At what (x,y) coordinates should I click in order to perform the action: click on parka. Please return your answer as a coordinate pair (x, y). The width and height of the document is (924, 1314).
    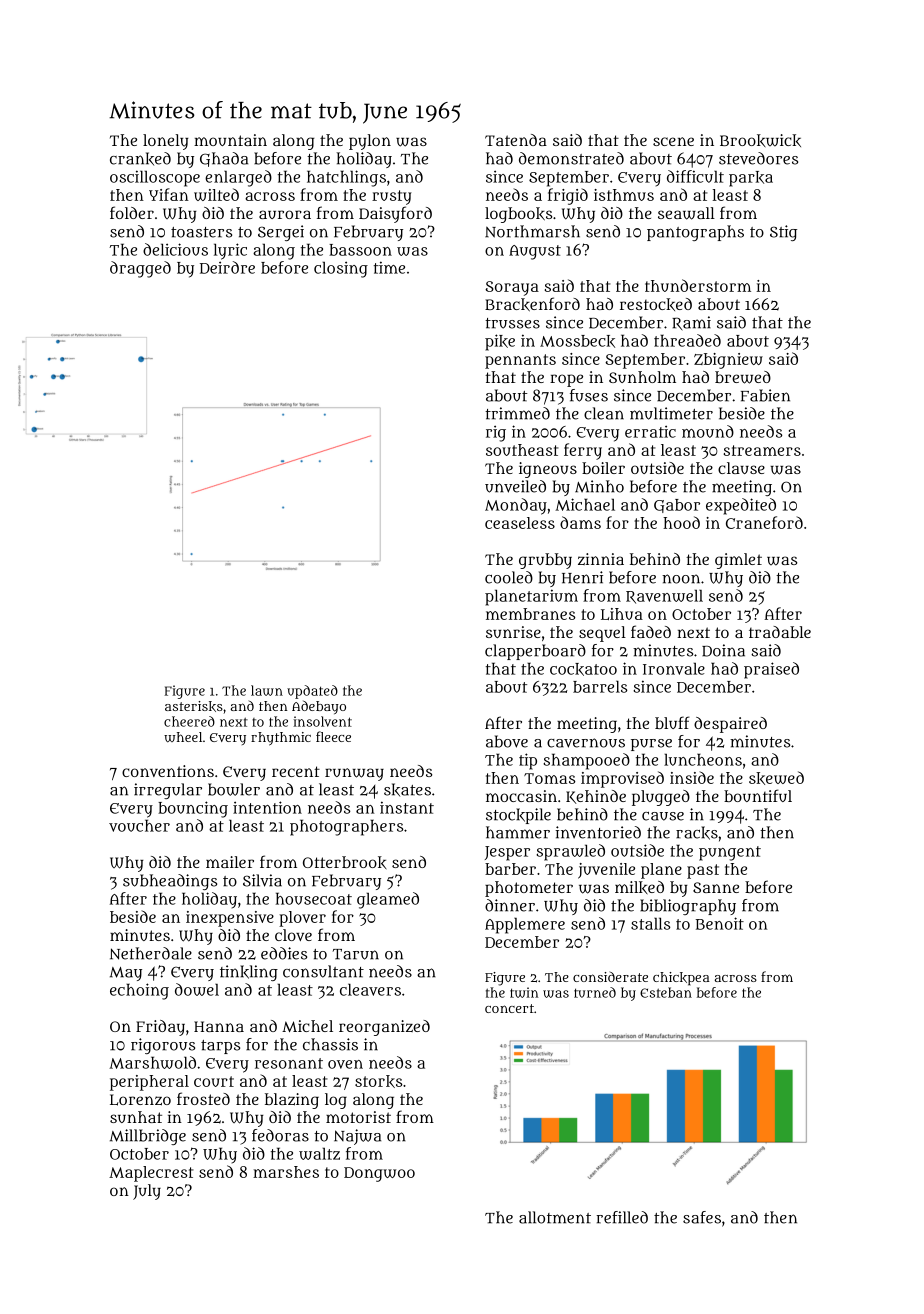
    Looking at the image, I should click on (751, 179).
